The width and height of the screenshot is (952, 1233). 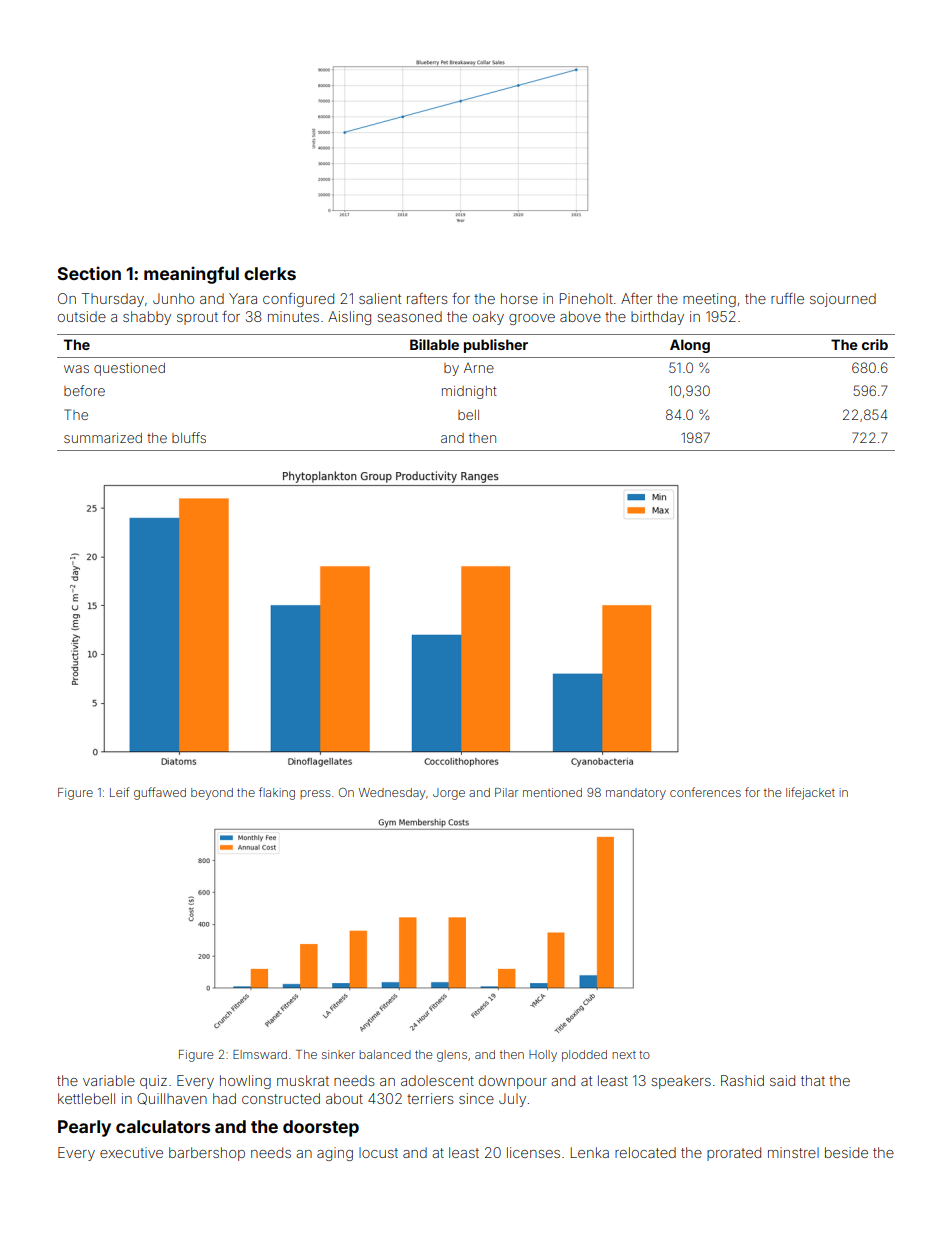 What do you see at coordinates (469, 392) in the screenshot?
I see `midnight` at bounding box center [469, 392].
